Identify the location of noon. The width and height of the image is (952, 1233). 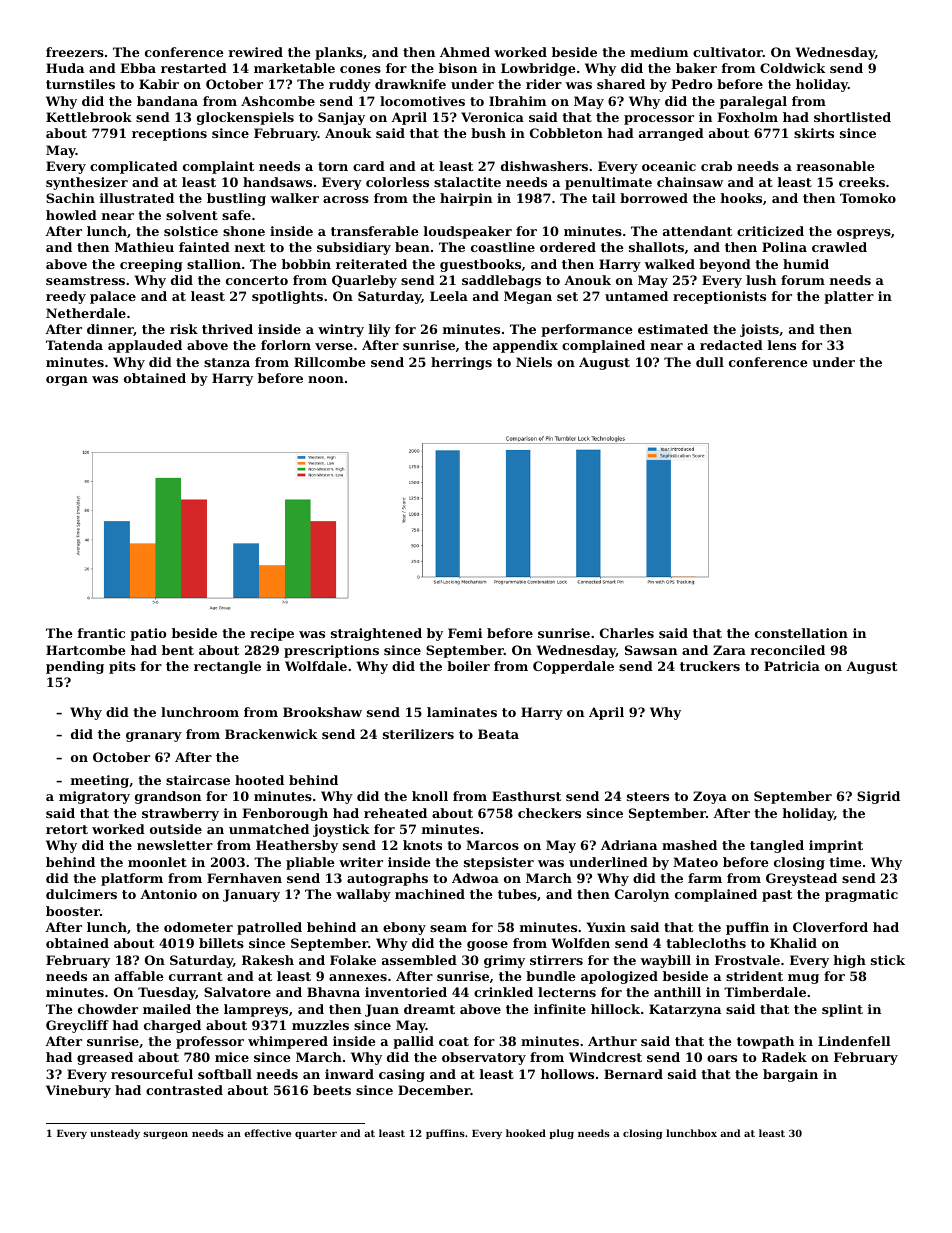
(326, 379).
